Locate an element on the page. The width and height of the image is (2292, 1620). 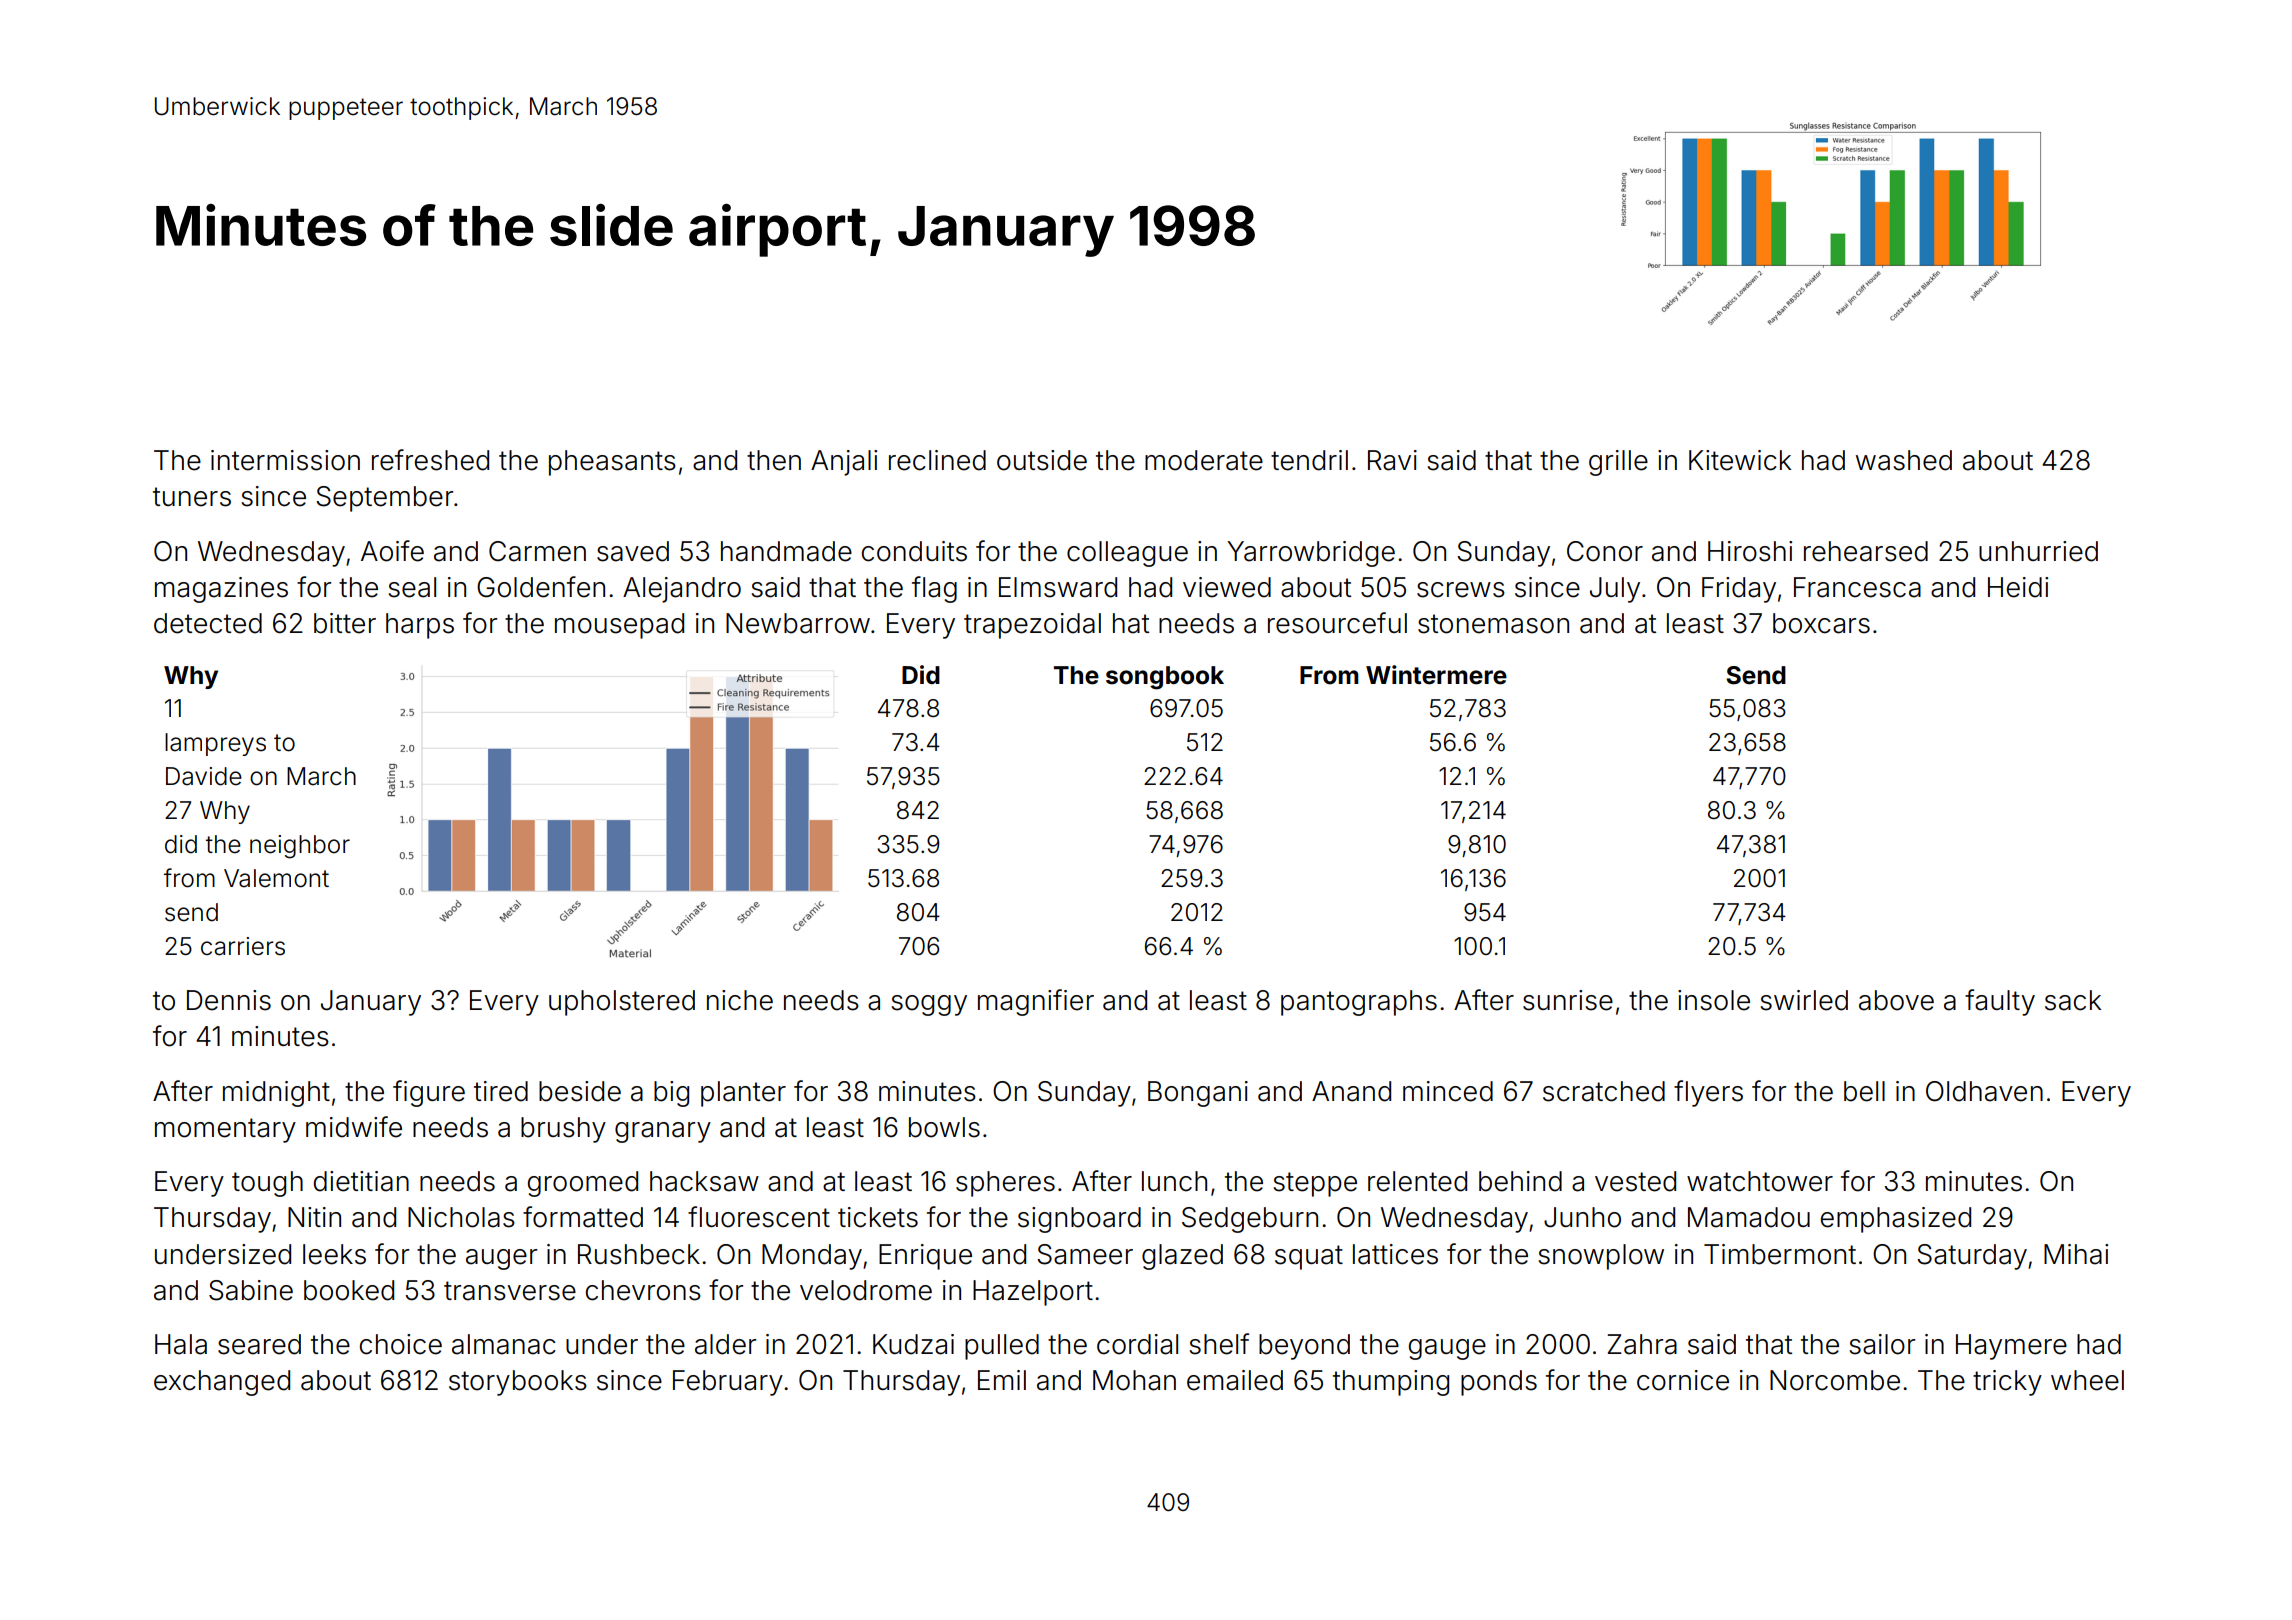
intermission is located at coordinates (285, 460).
